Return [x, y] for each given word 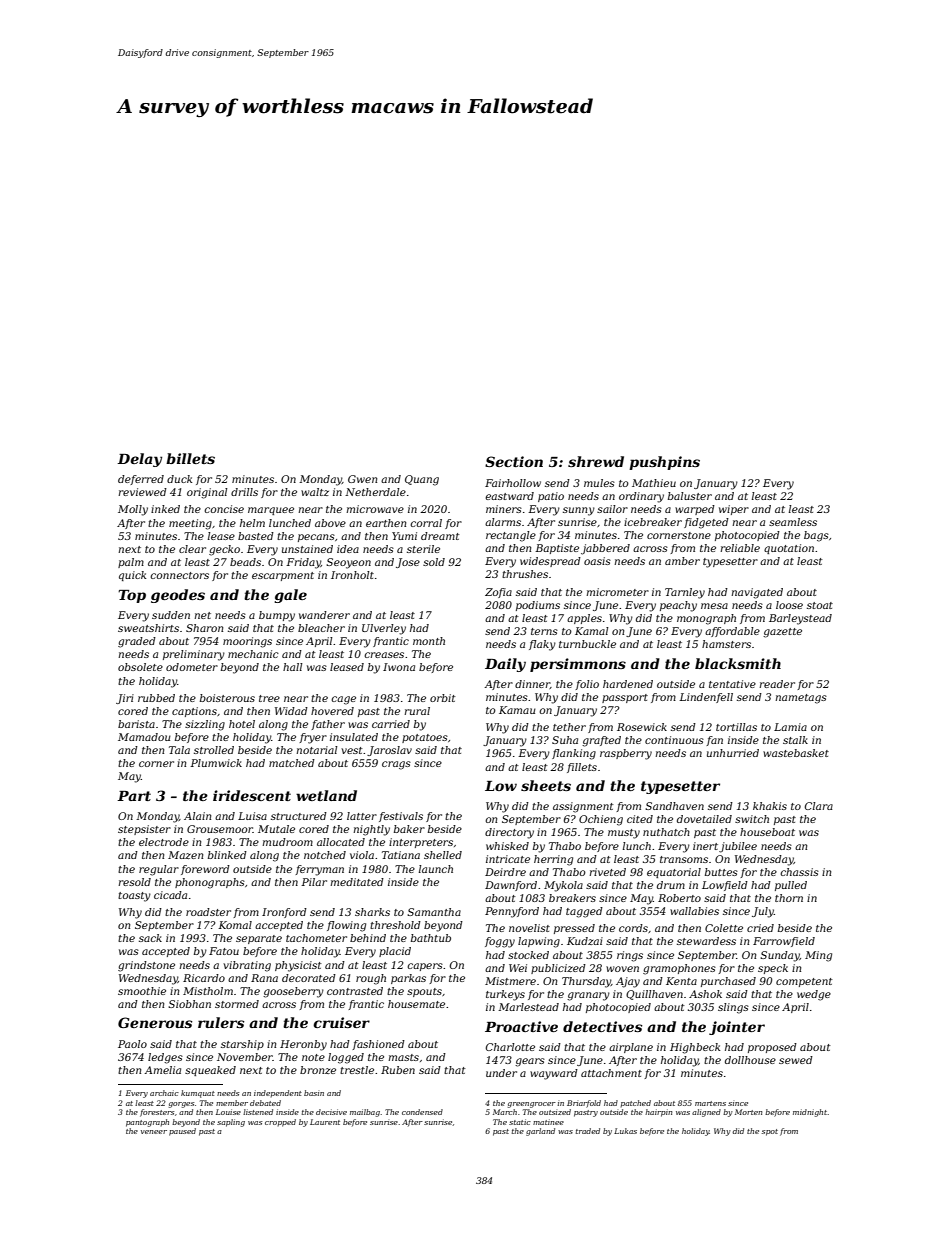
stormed [237, 1004]
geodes [178, 596]
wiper [734, 510]
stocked [528, 955]
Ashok [705, 994]
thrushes [525, 574]
